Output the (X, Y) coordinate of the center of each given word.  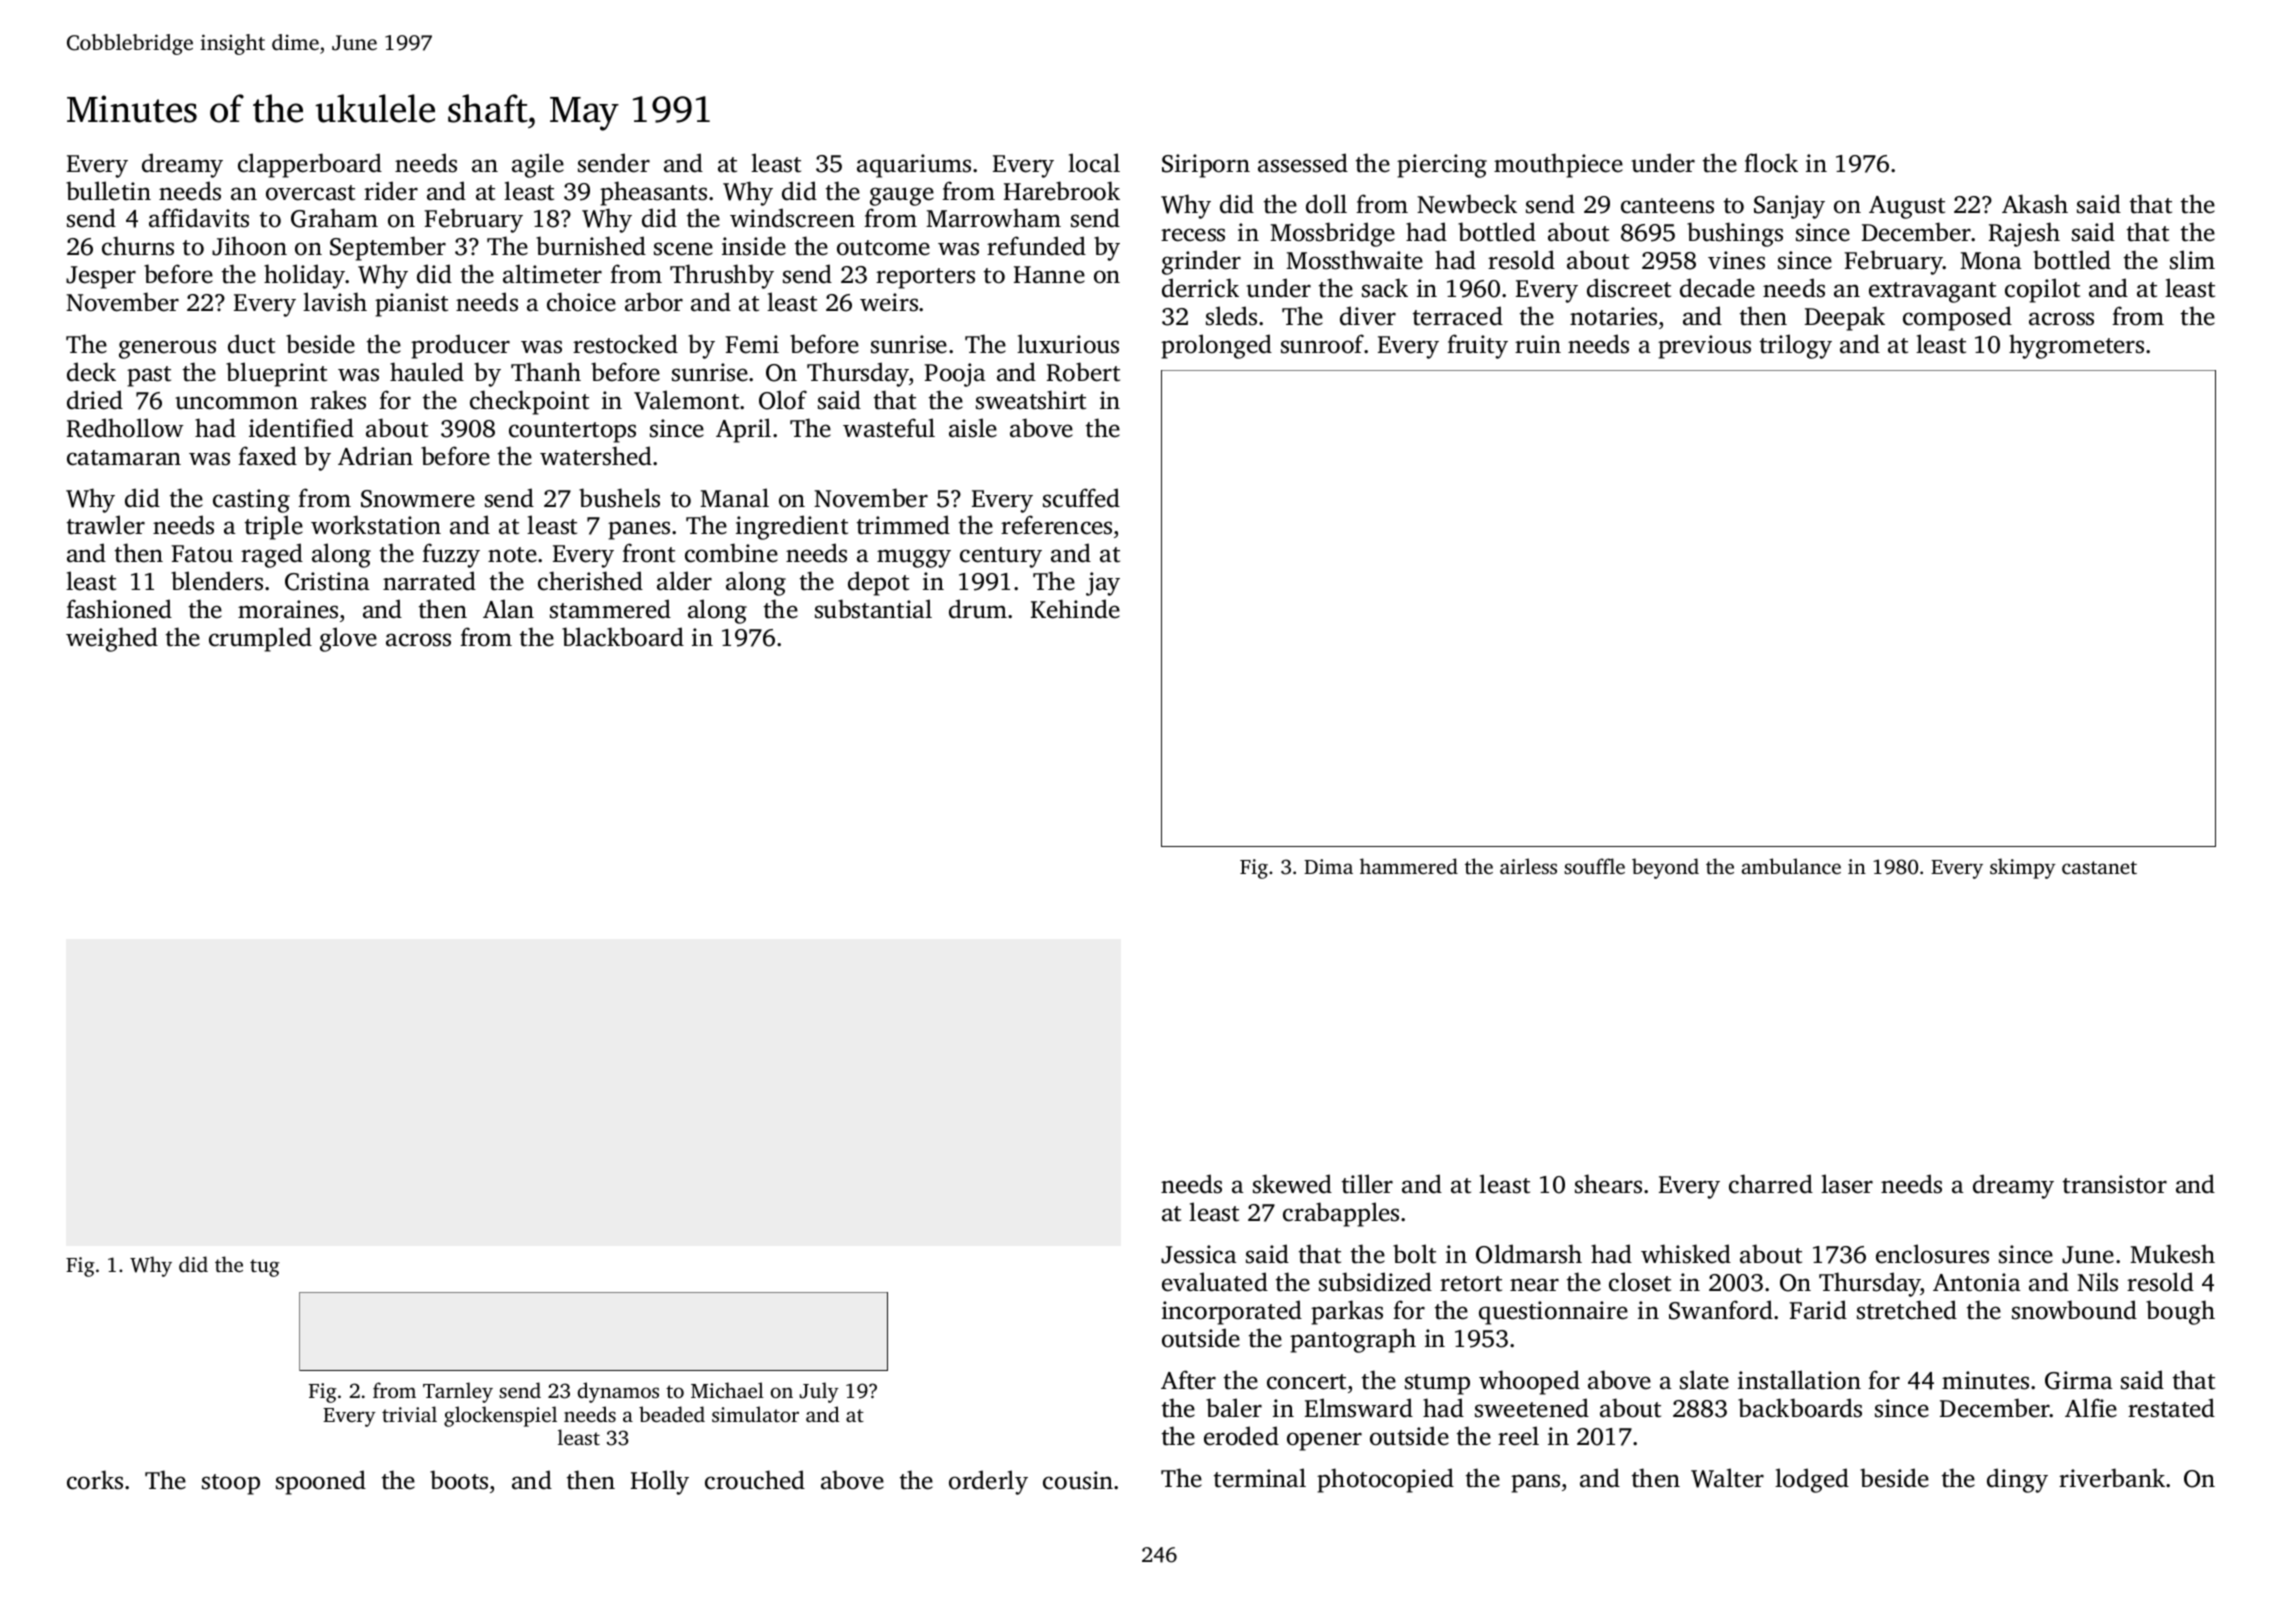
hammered (1409, 866)
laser (1847, 1184)
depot (878, 583)
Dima (1328, 866)
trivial (409, 1414)
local (1094, 163)
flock (1771, 163)
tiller (1367, 1184)
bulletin (108, 191)
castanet (2099, 867)
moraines (288, 609)
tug (265, 1268)
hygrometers (2076, 346)
